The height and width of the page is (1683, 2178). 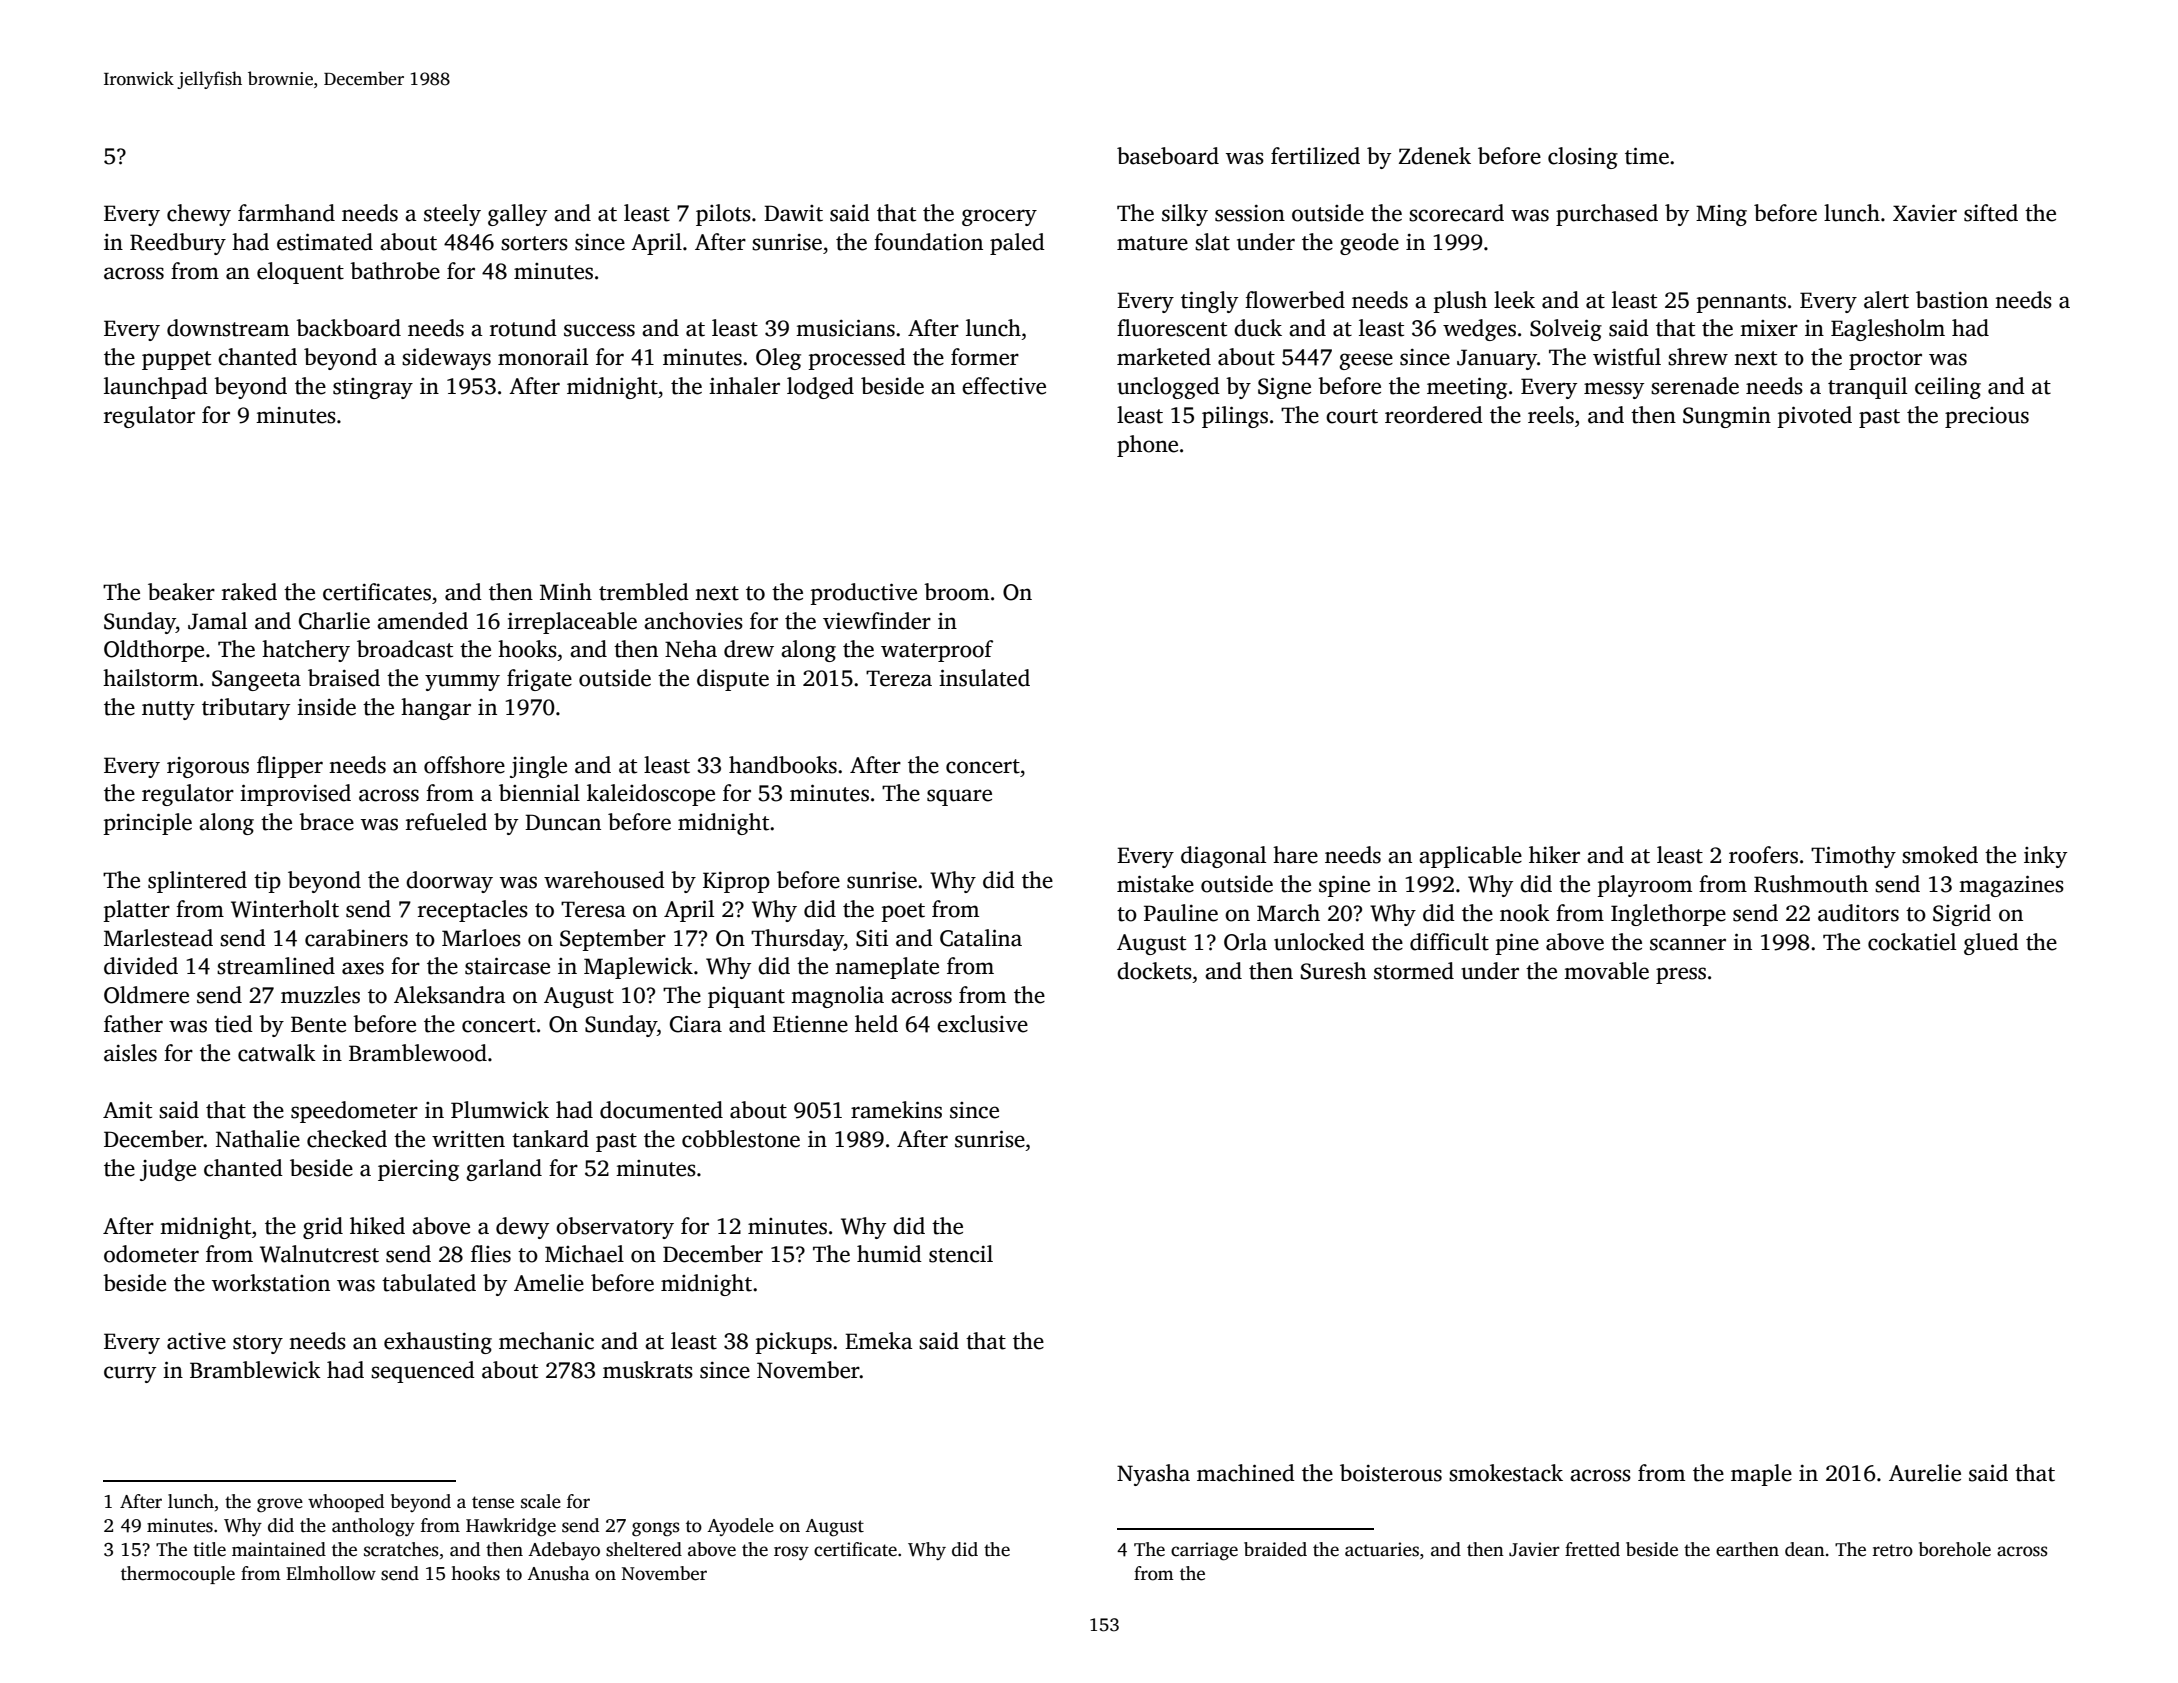 I want to click on baseboard, so click(x=1168, y=156).
